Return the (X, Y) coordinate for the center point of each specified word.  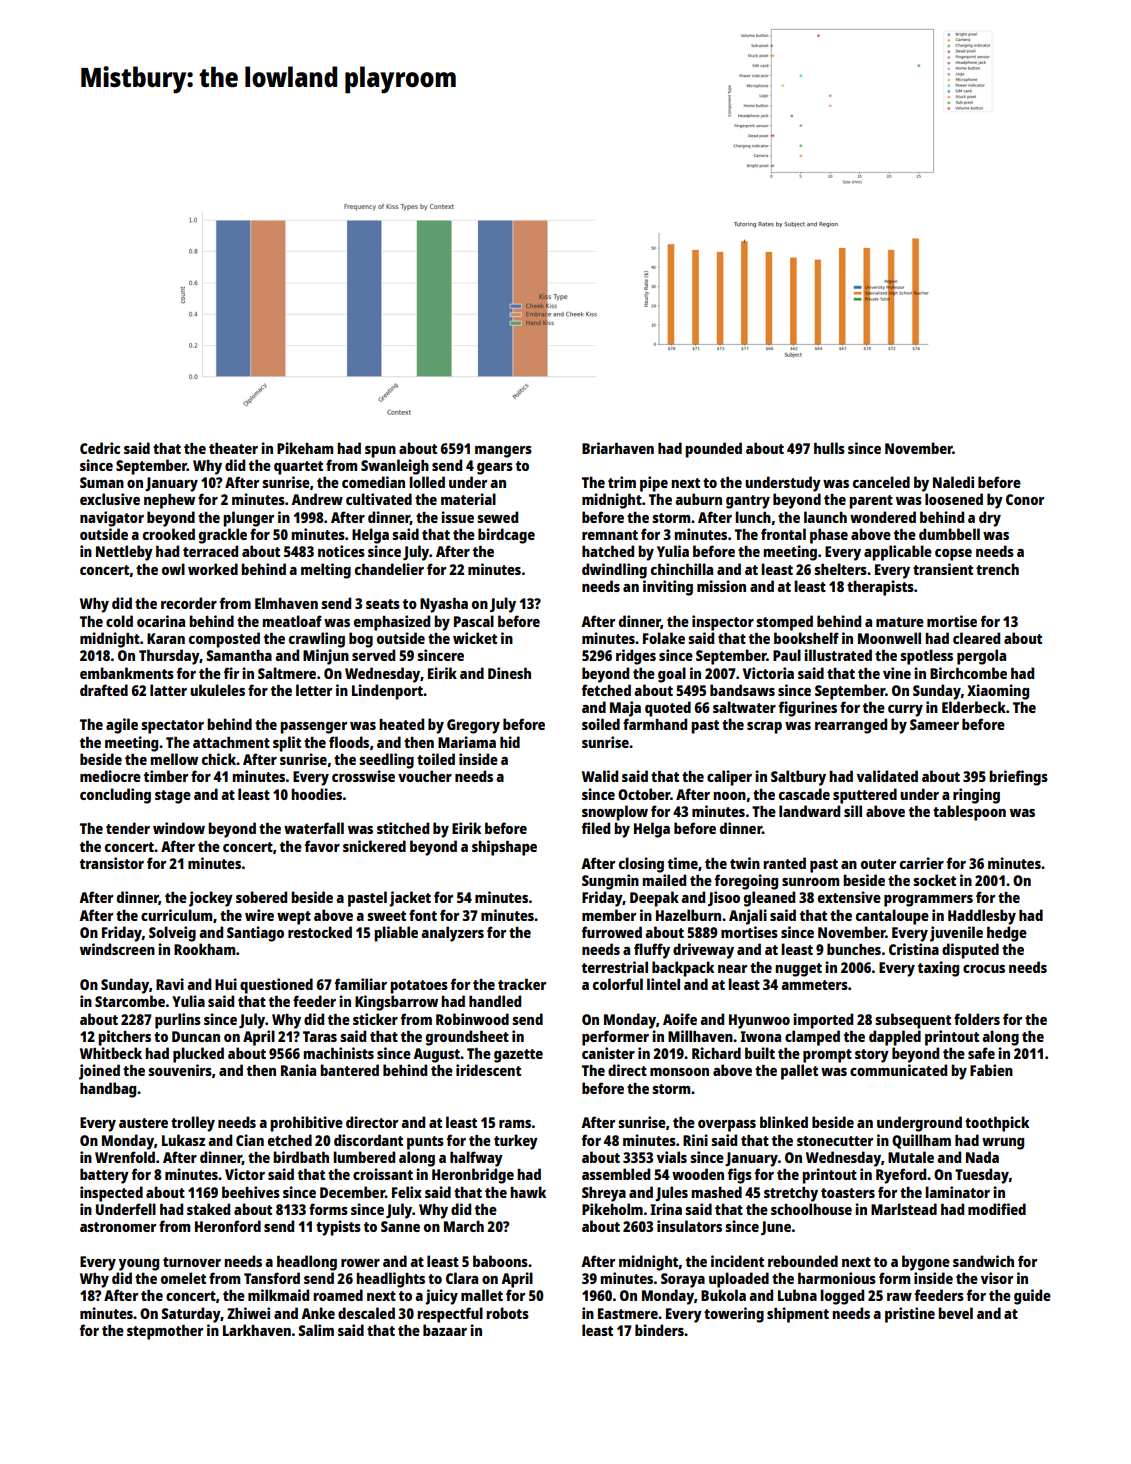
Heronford (228, 1226)
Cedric (100, 448)
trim (622, 482)
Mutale (911, 1157)
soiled (601, 724)
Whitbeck (111, 1053)
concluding (115, 796)
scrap (764, 728)
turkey (516, 1142)
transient (943, 569)
